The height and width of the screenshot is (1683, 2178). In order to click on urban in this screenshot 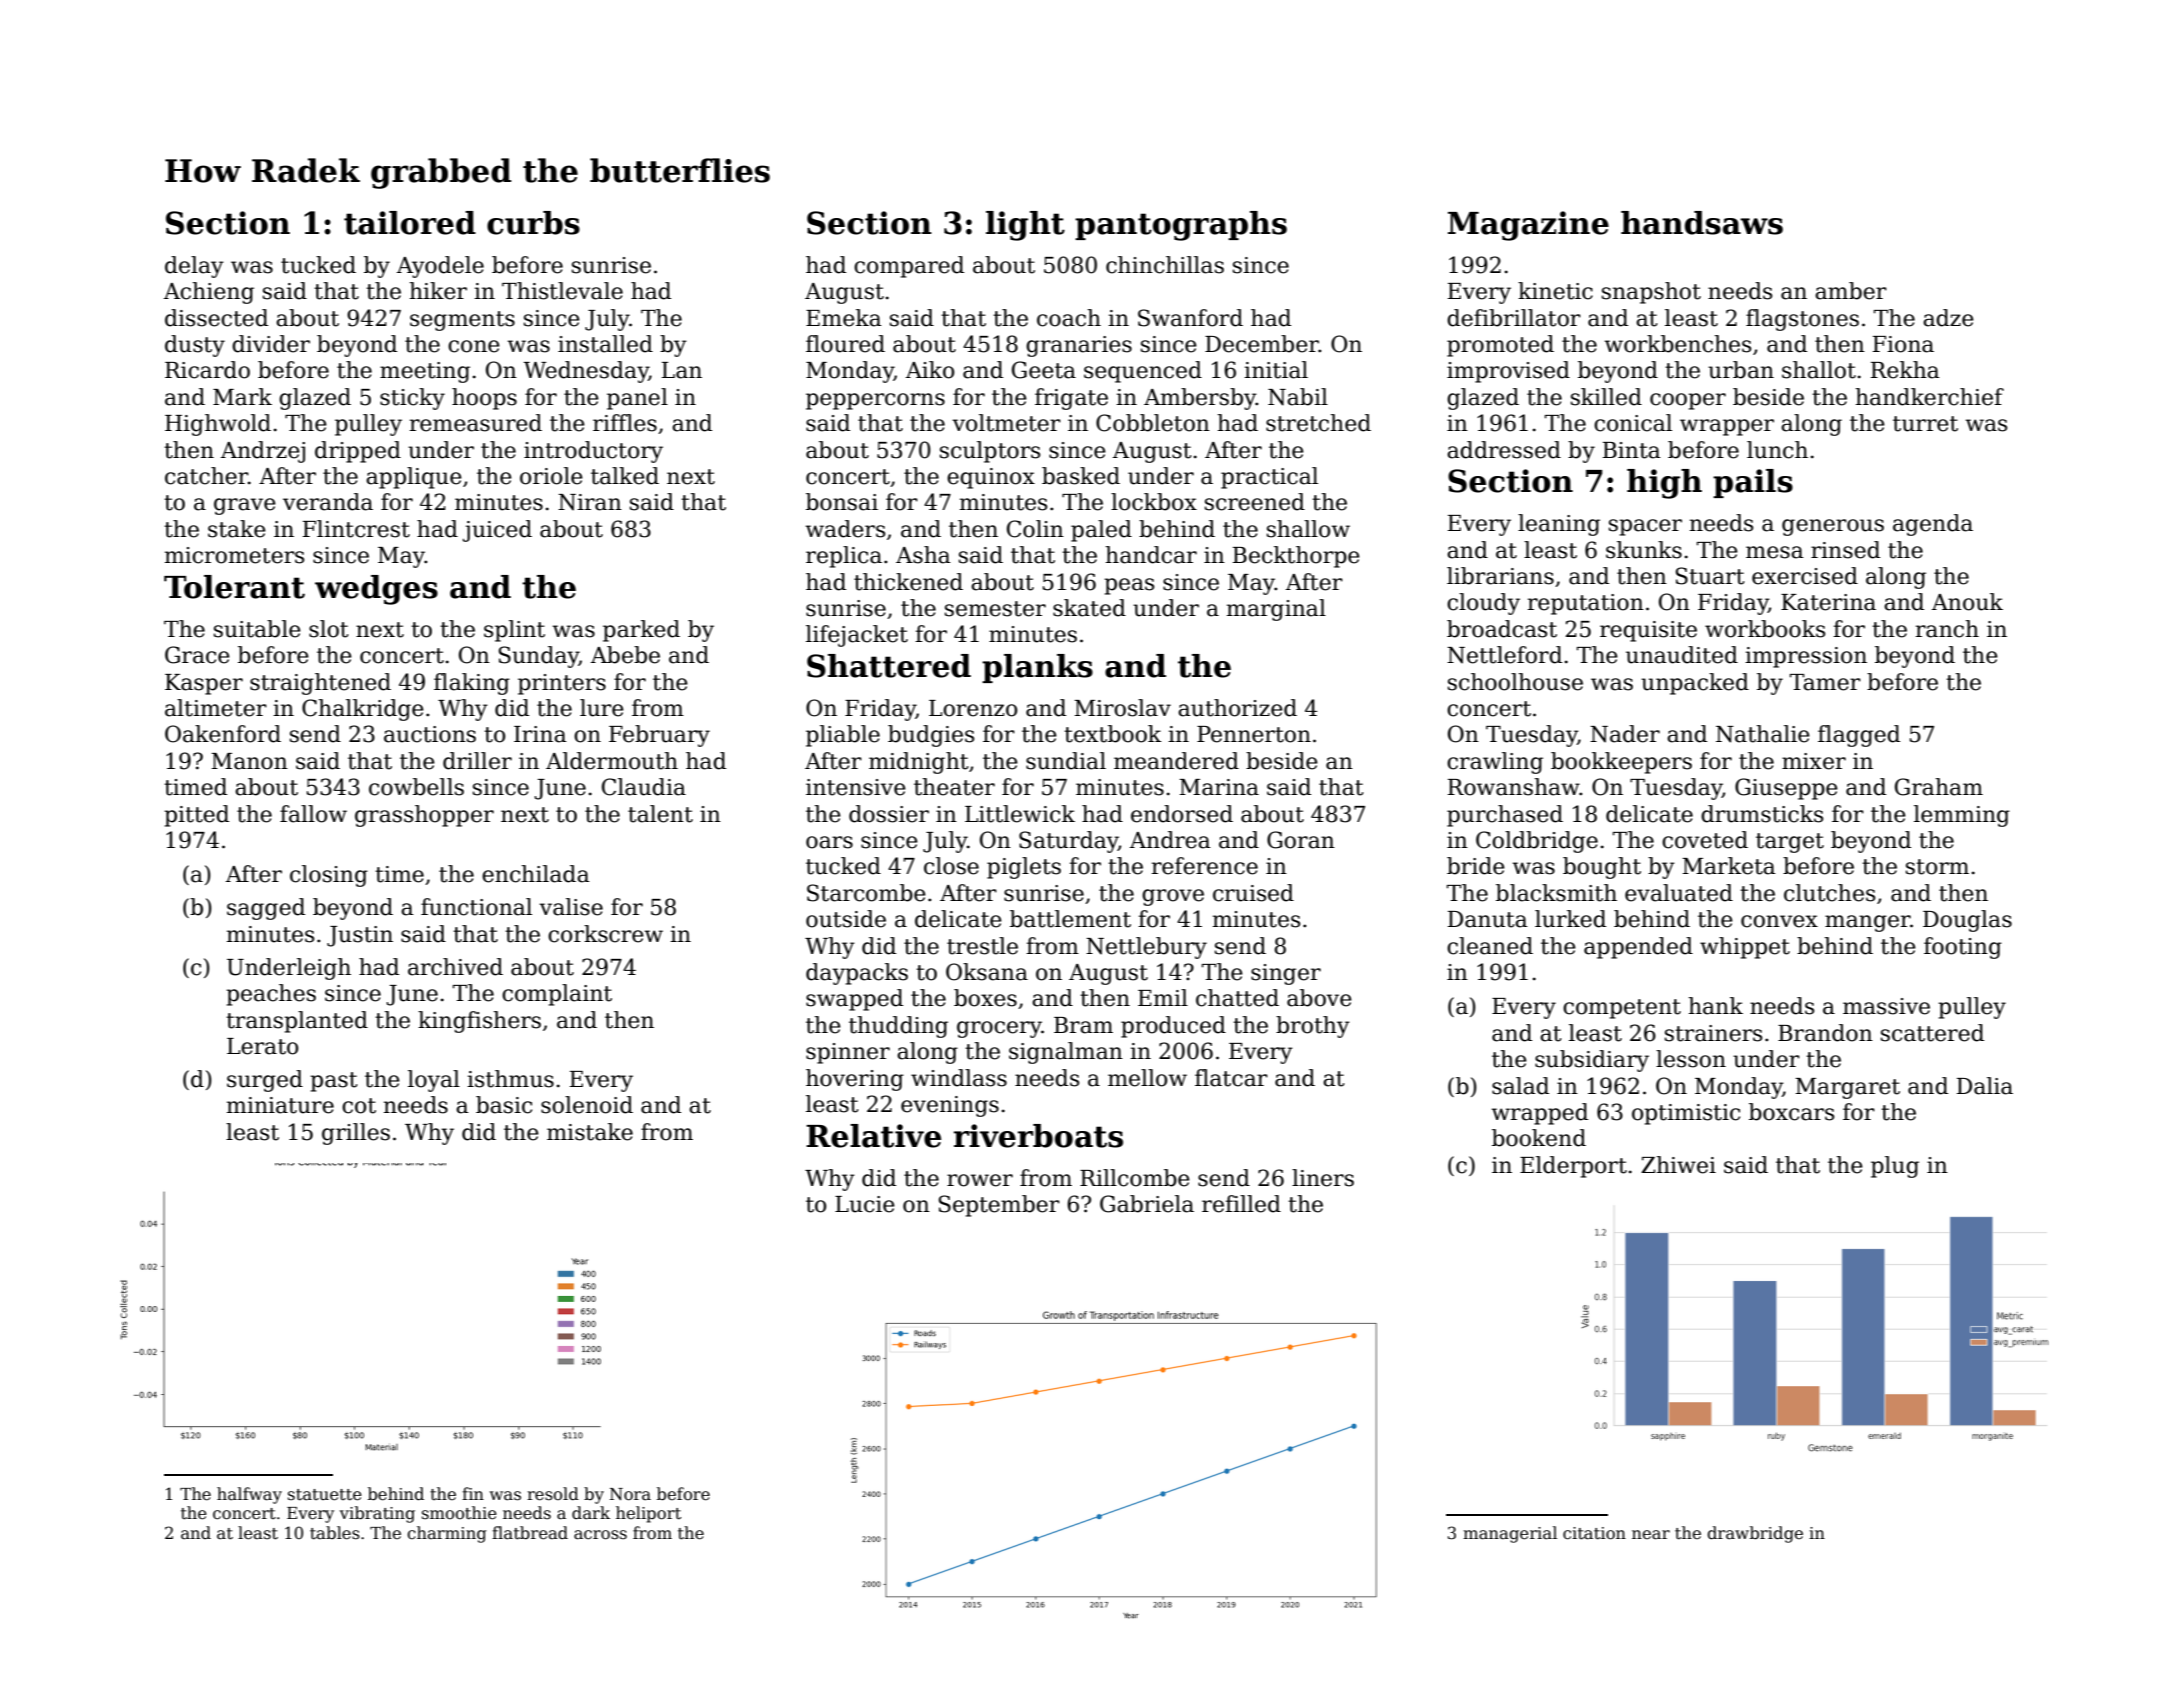, I will do `click(1741, 370)`.
